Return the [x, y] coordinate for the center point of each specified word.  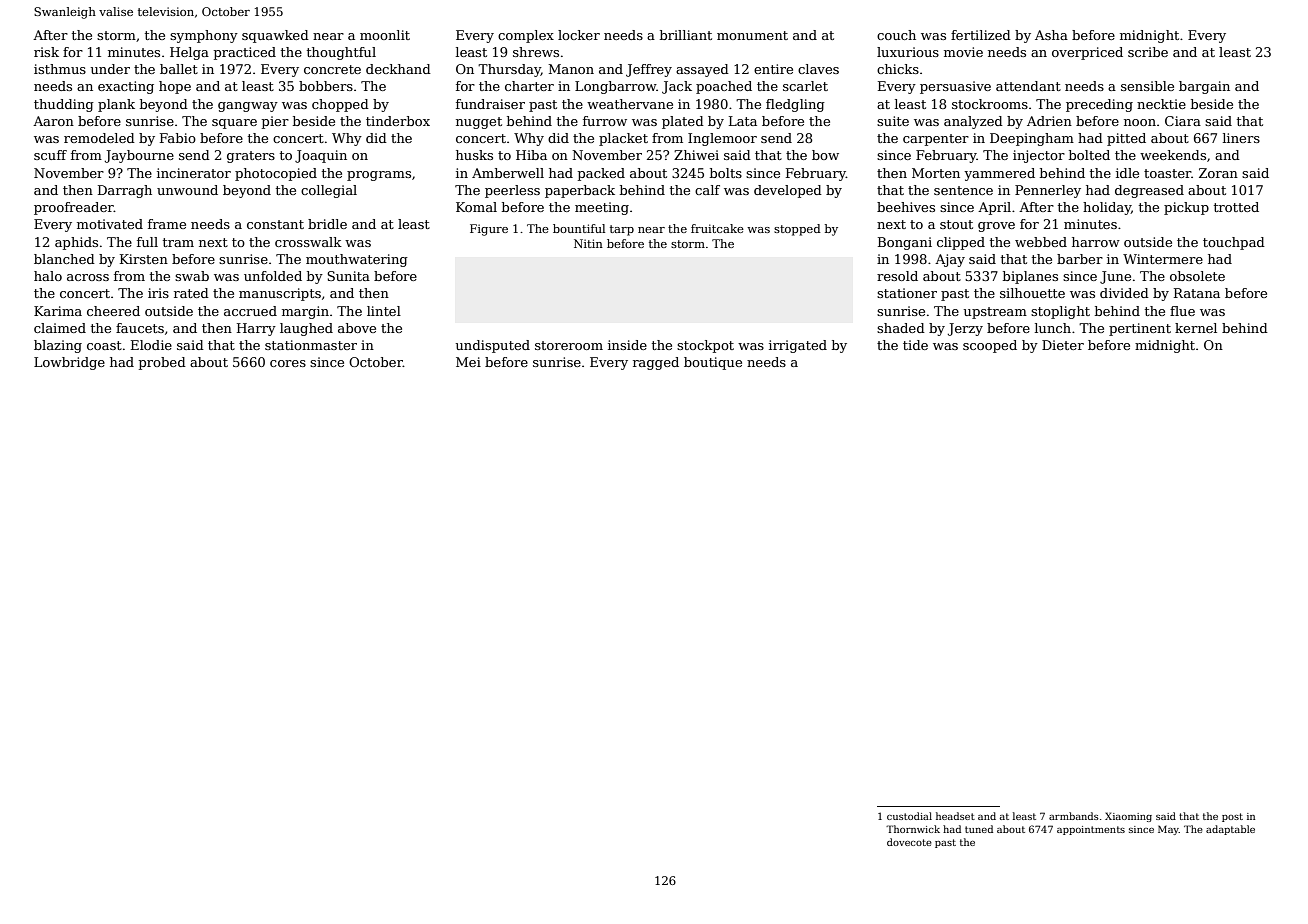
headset [955, 816]
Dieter [1063, 345]
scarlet [805, 86]
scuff [50, 155]
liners [1241, 138]
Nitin [588, 243]
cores [288, 363]
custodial [909, 816]
